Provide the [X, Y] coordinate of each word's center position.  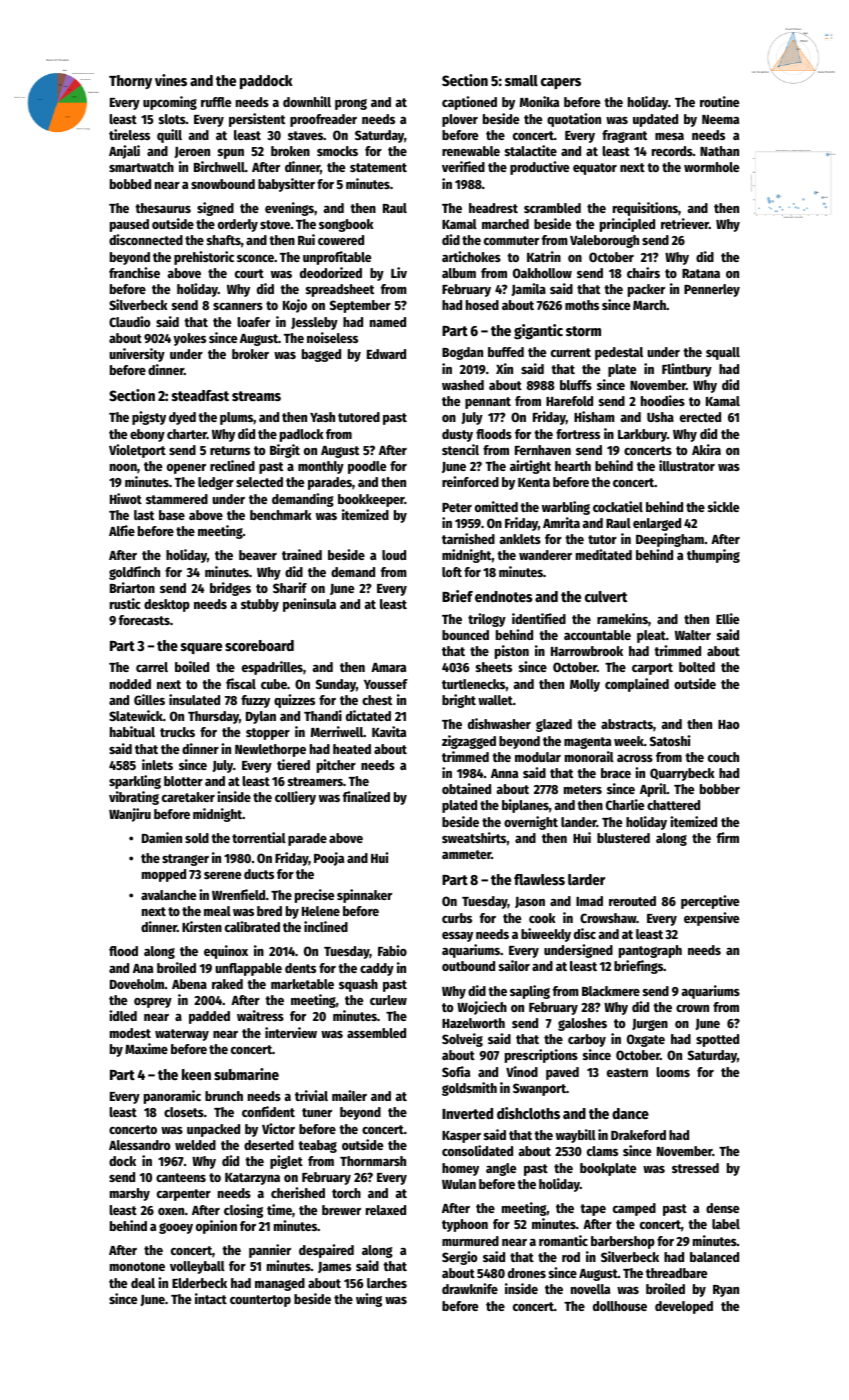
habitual [132, 731]
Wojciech [482, 1008]
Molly [585, 685]
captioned [469, 103]
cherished [298, 1192]
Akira [706, 449]
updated [655, 120]
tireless [129, 134]
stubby [260, 605]
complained [637, 685]
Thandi [323, 715]
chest [377, 700]
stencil [460, 449]
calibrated [252, 926]
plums [237, 418]
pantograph [650, 951]
